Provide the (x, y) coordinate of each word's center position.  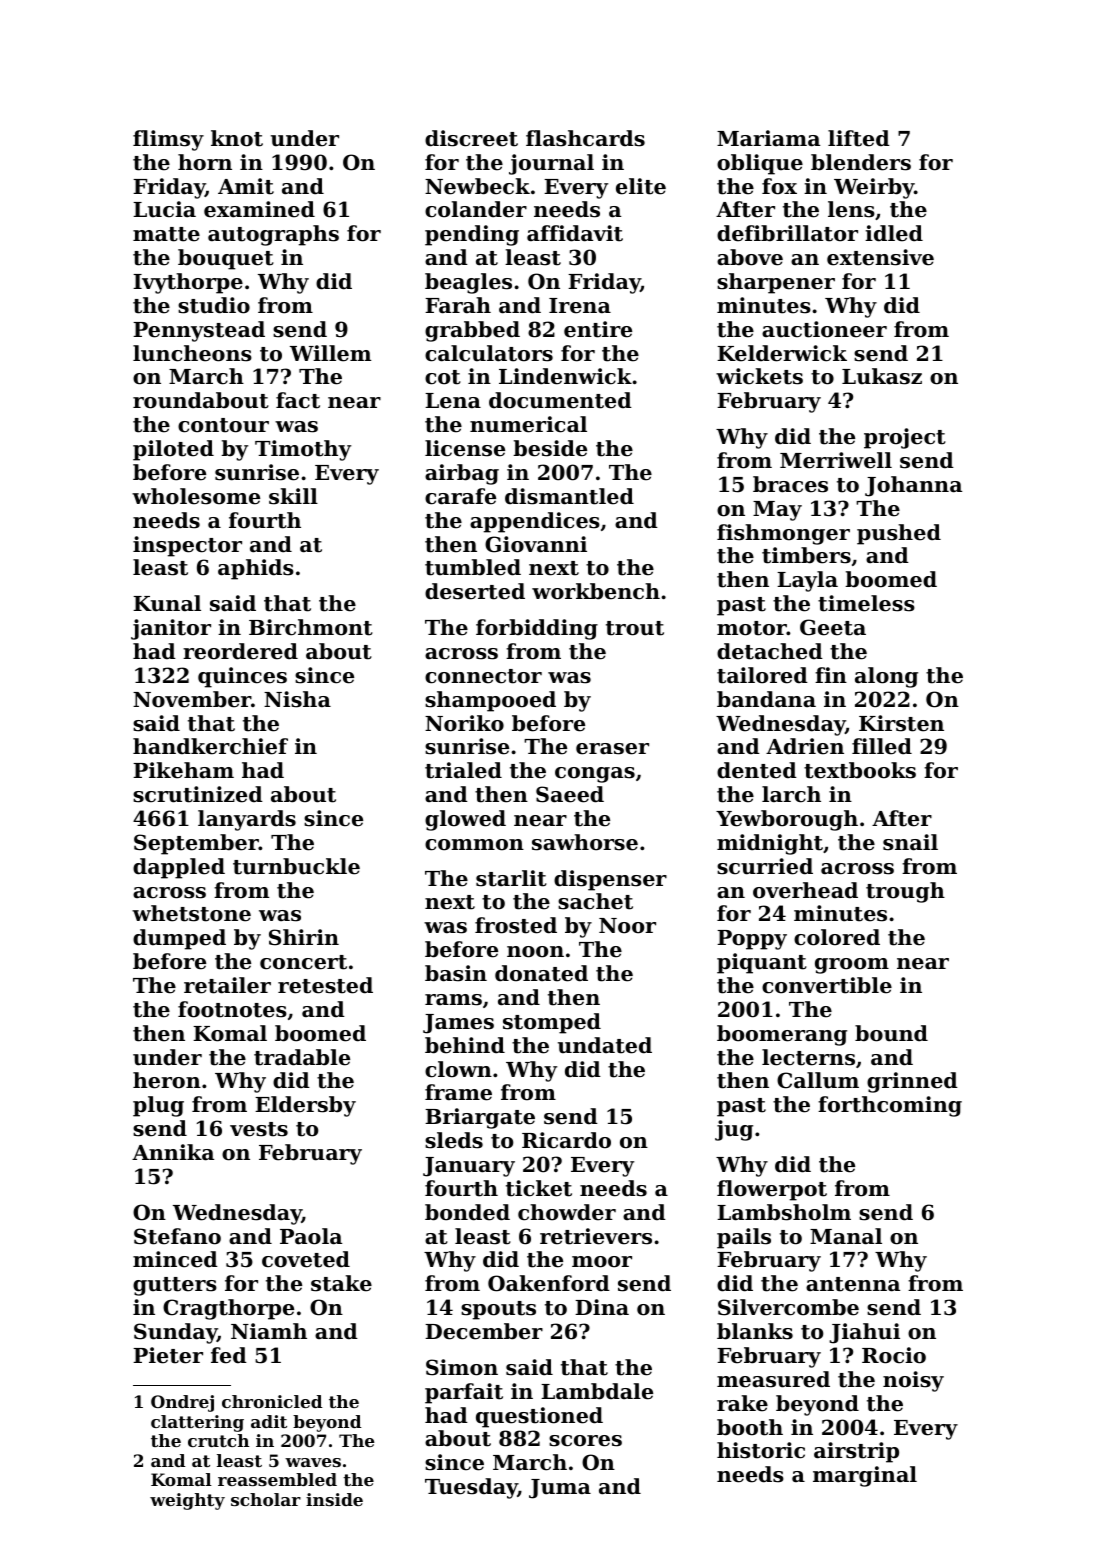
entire (598, 329)
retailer (227, 985)
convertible (827, 985)
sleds (454, 1140)
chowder (567, 1212)
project (905, 438)
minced (175, 1259)
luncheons (192, 353)
